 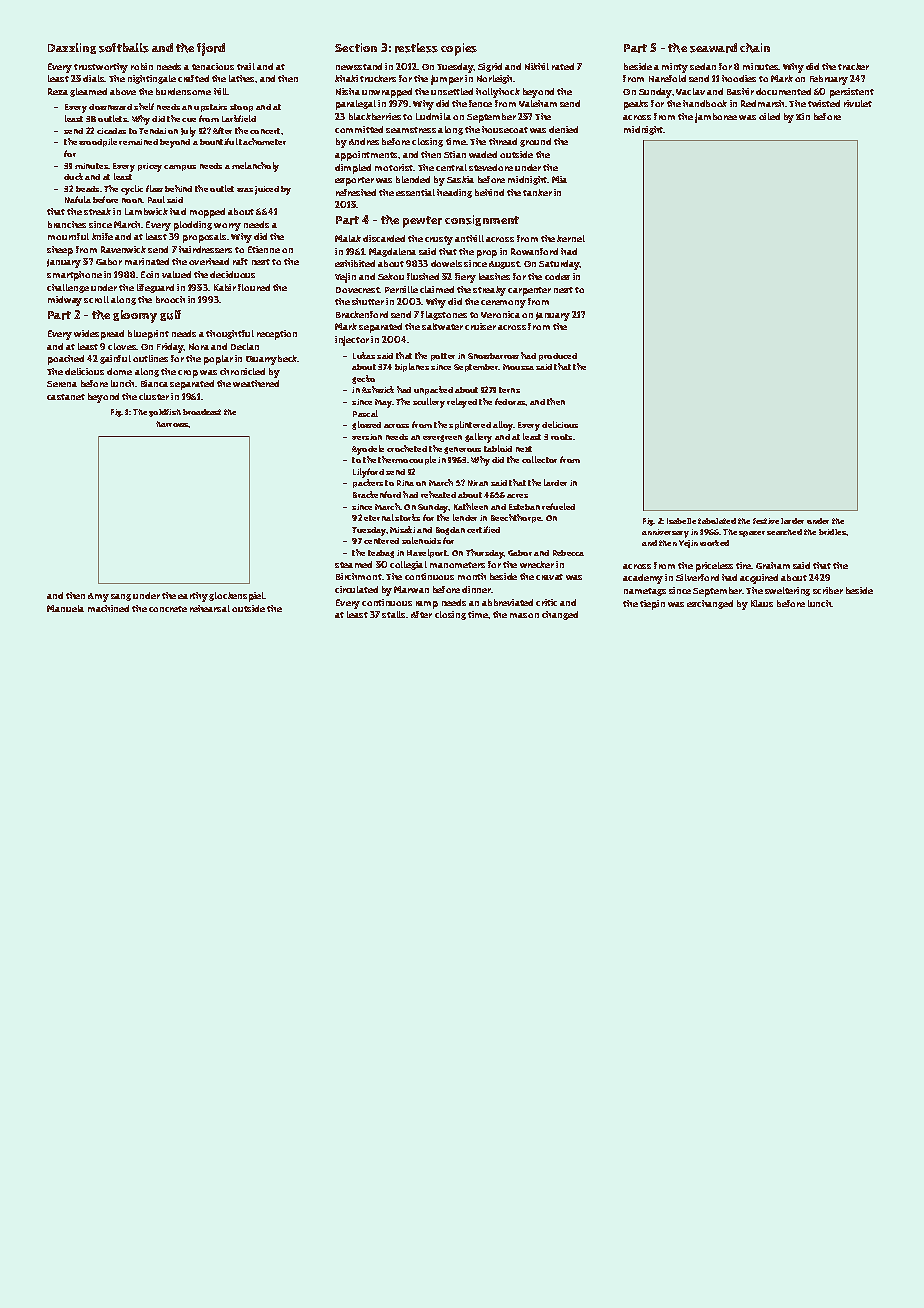 I want to click on Xin, so click(x=803, y=116).
